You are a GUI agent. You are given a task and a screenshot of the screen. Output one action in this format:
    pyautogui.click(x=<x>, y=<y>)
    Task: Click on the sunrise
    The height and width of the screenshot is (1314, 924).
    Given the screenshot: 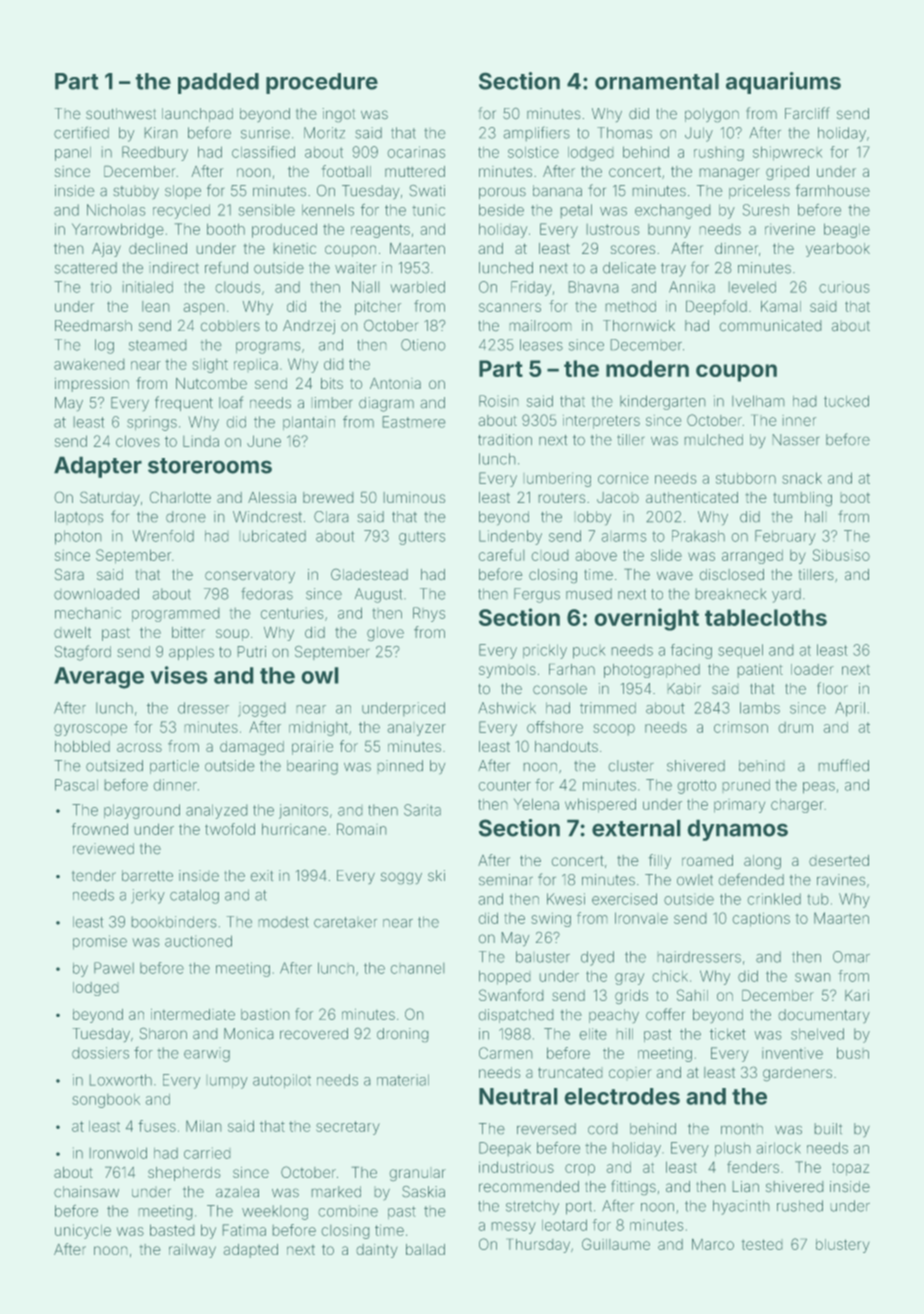 What is the action you would take?
    pyautogui.click(x=265, y=133)
